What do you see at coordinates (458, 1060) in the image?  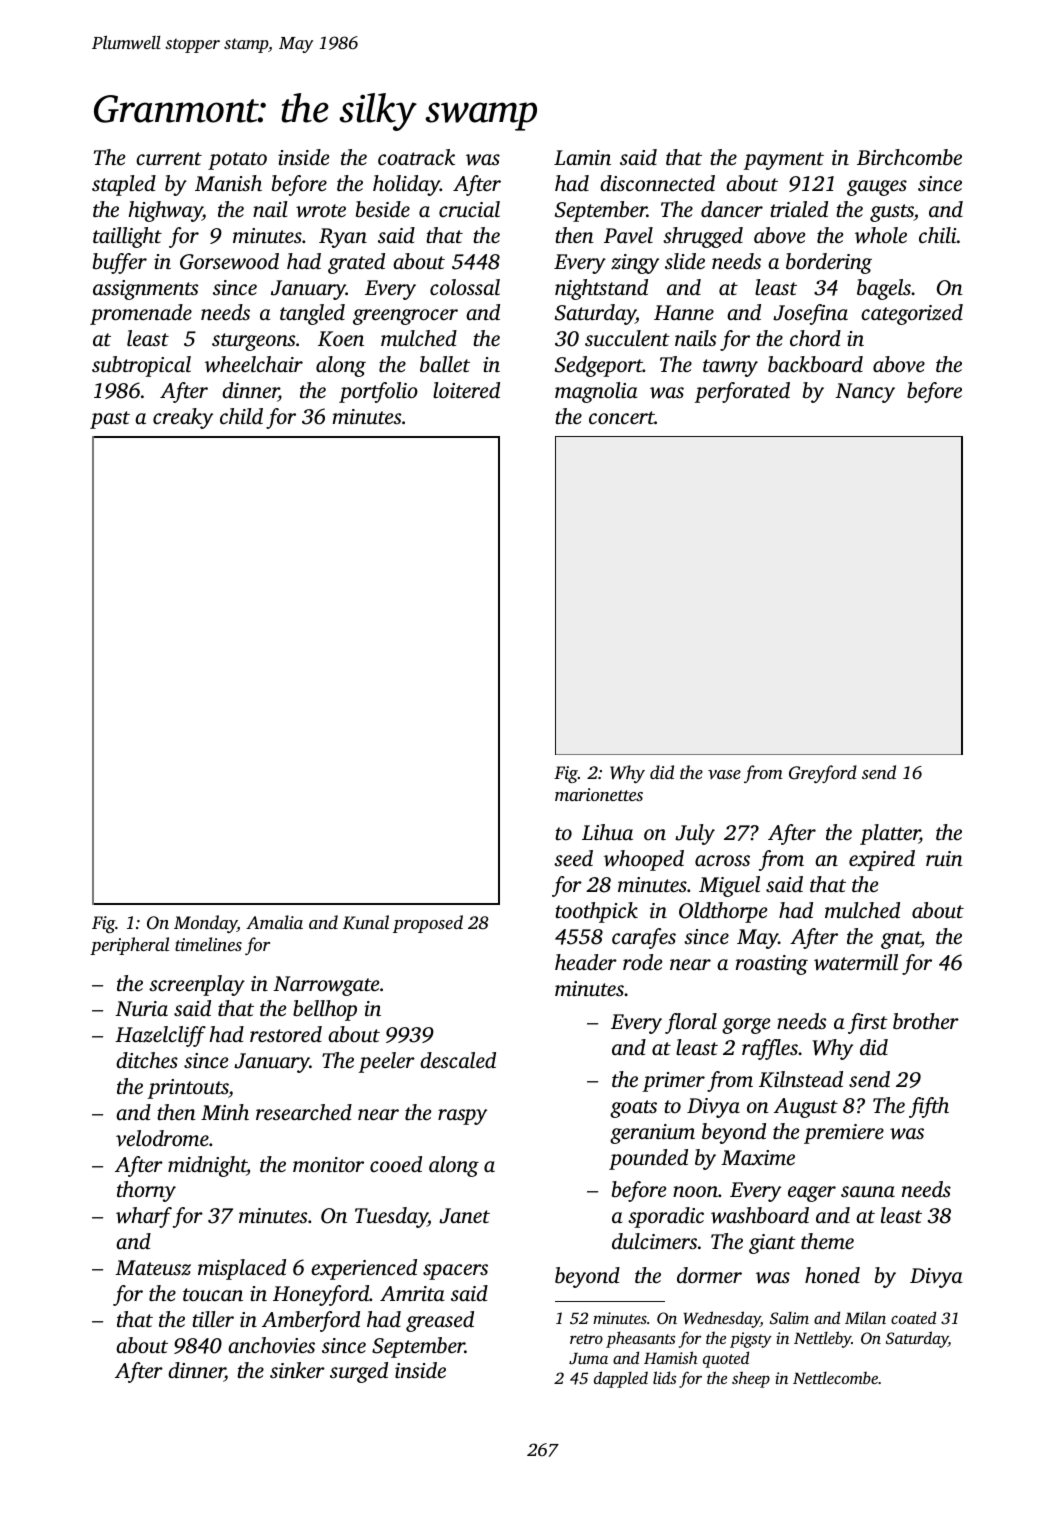 I see `descaled` at bounding box center [458, 1060].
